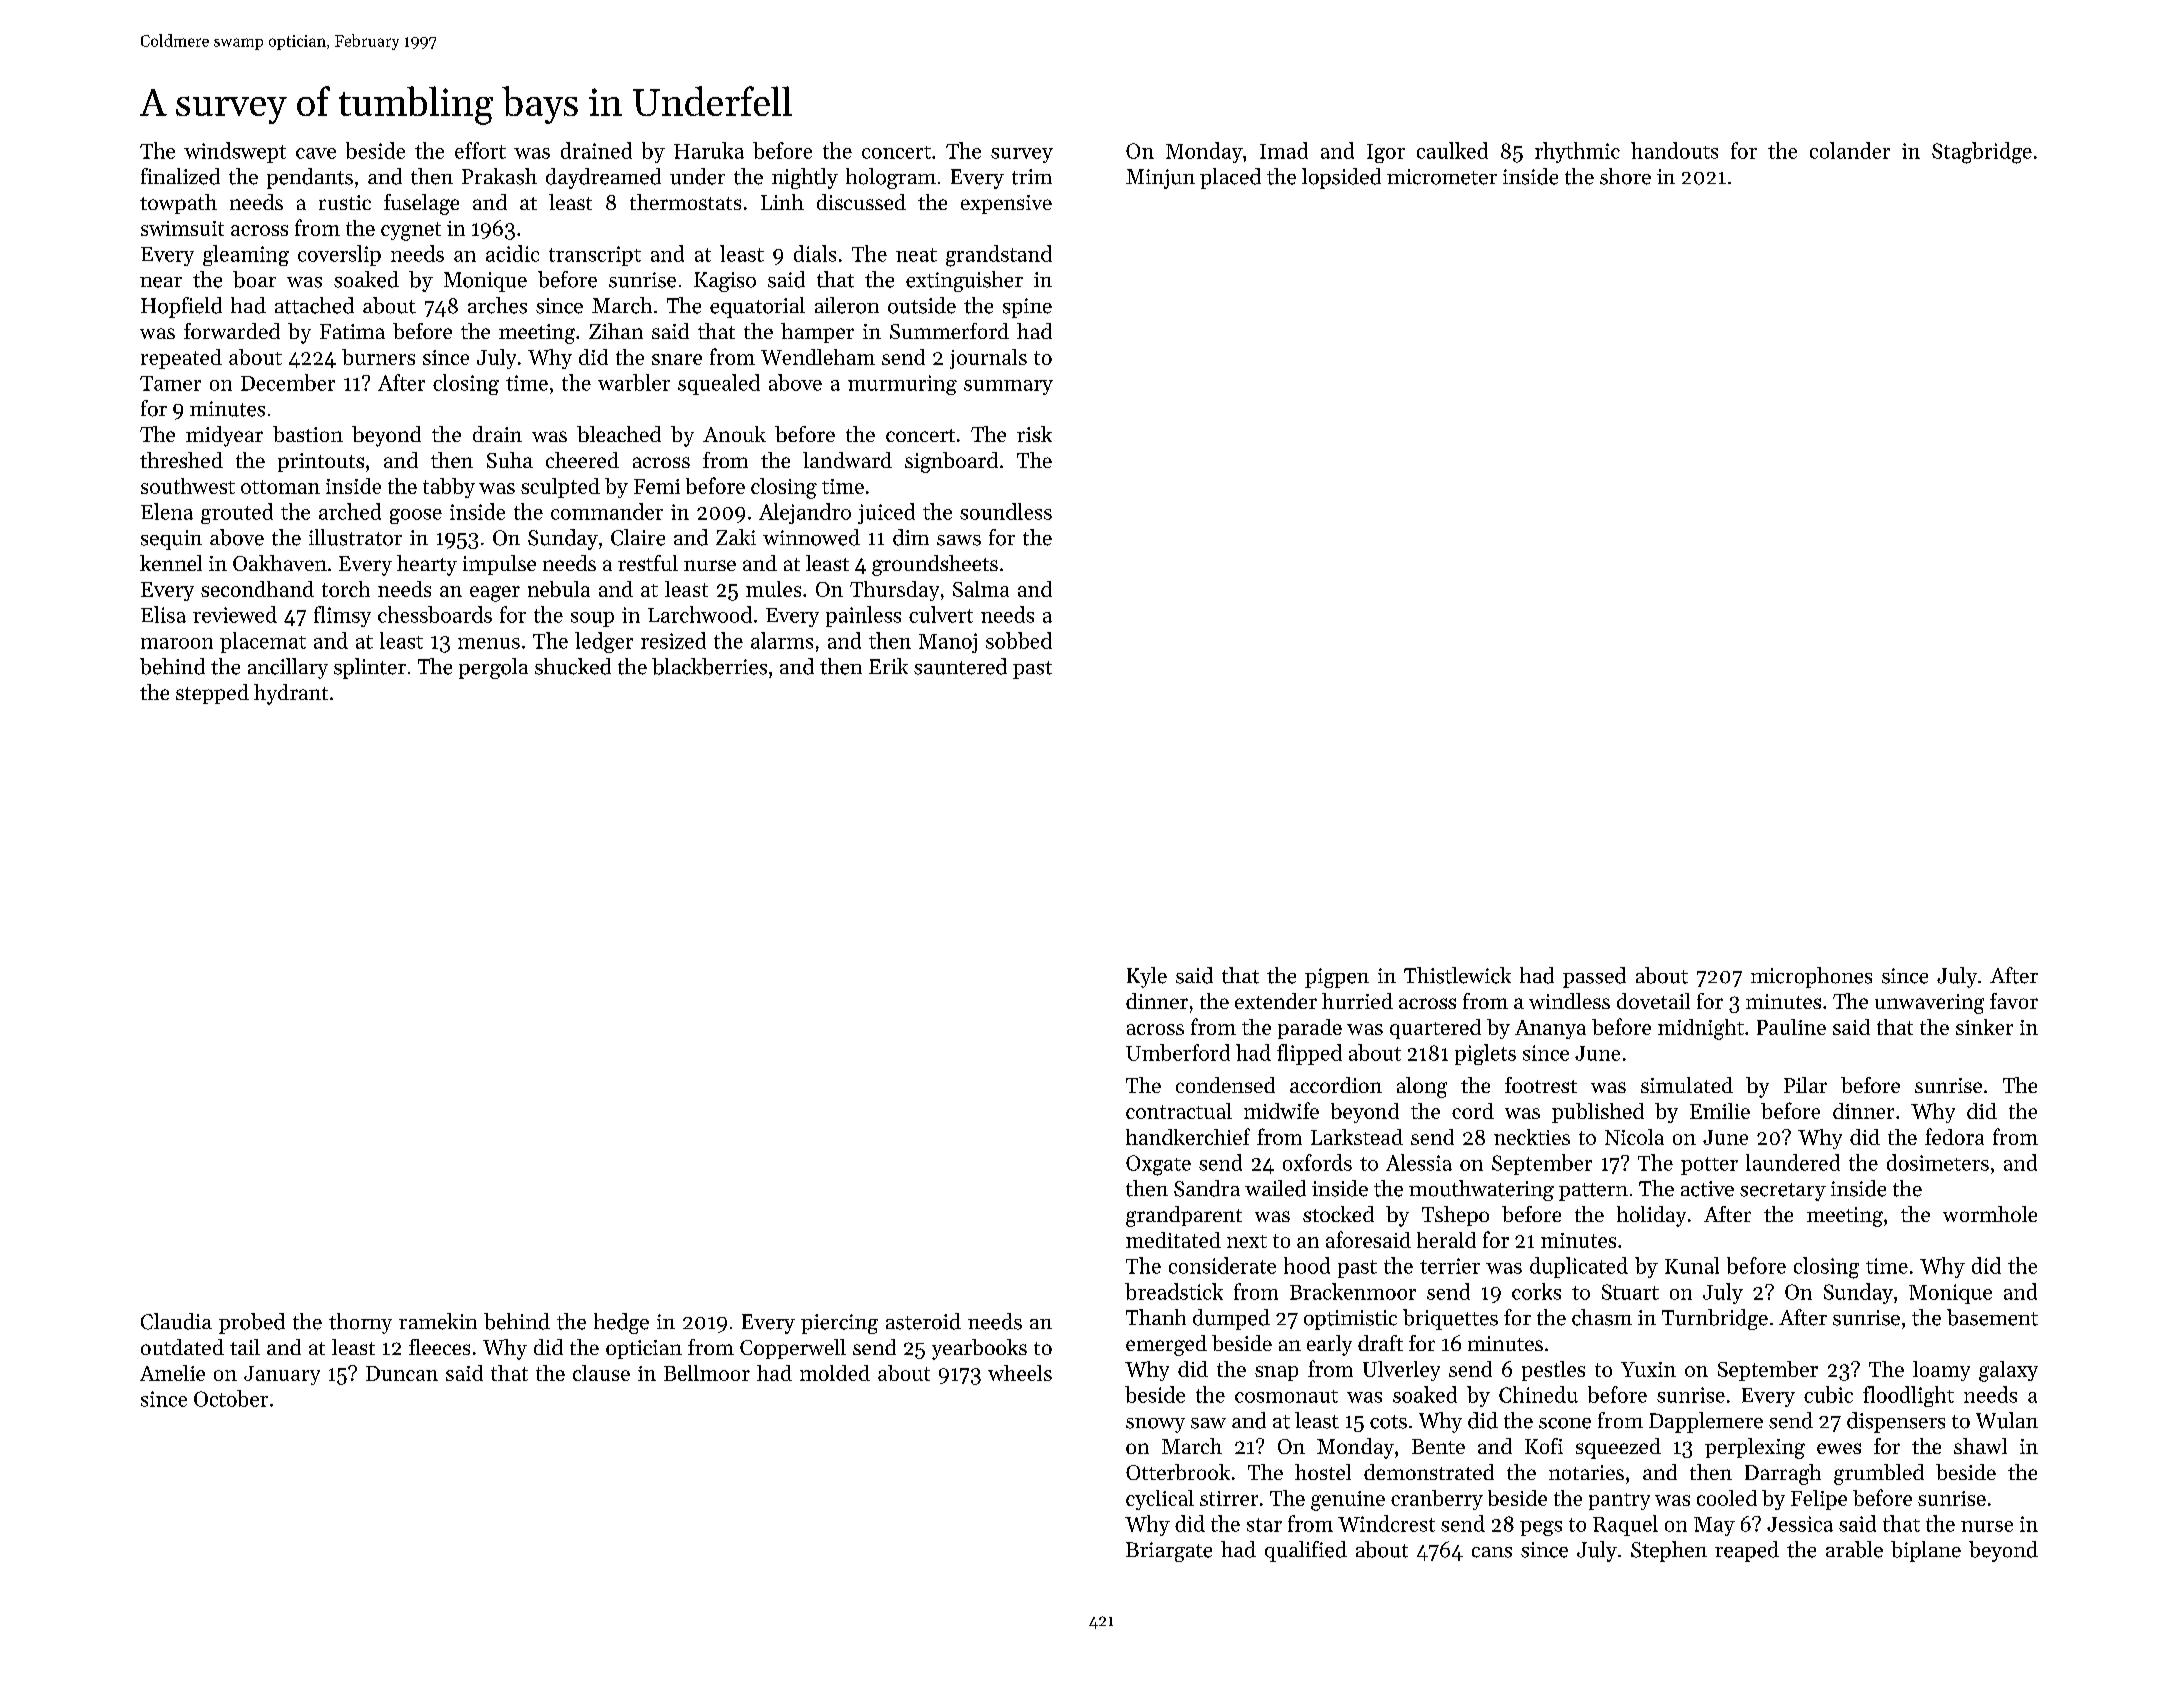  I want to click on pattern, so click(1593, 1192).
